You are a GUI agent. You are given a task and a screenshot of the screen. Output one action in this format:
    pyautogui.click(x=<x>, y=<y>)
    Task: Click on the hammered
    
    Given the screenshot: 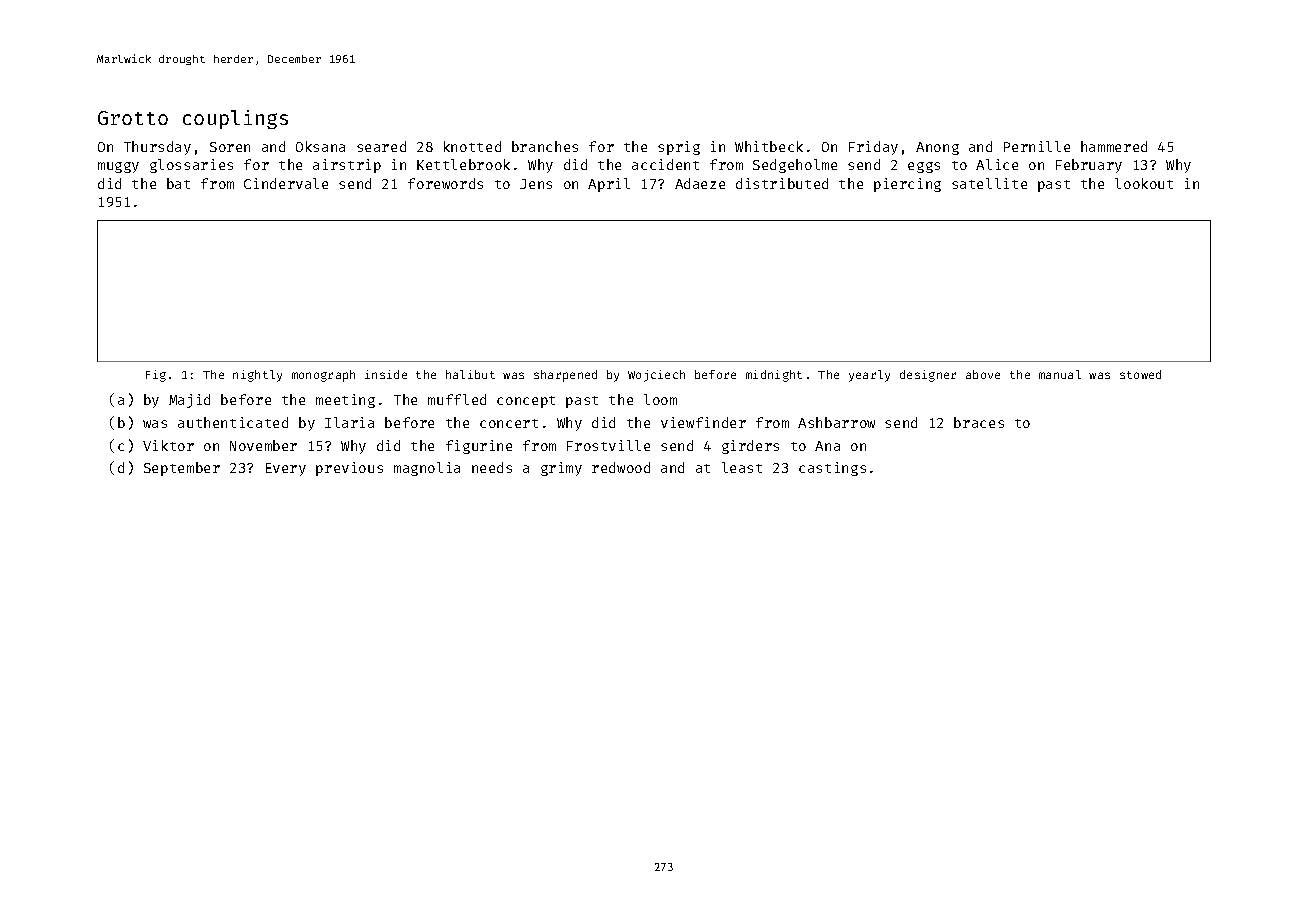 What is the action you would take?
    pyautogui.click(x=1114, y=146)
